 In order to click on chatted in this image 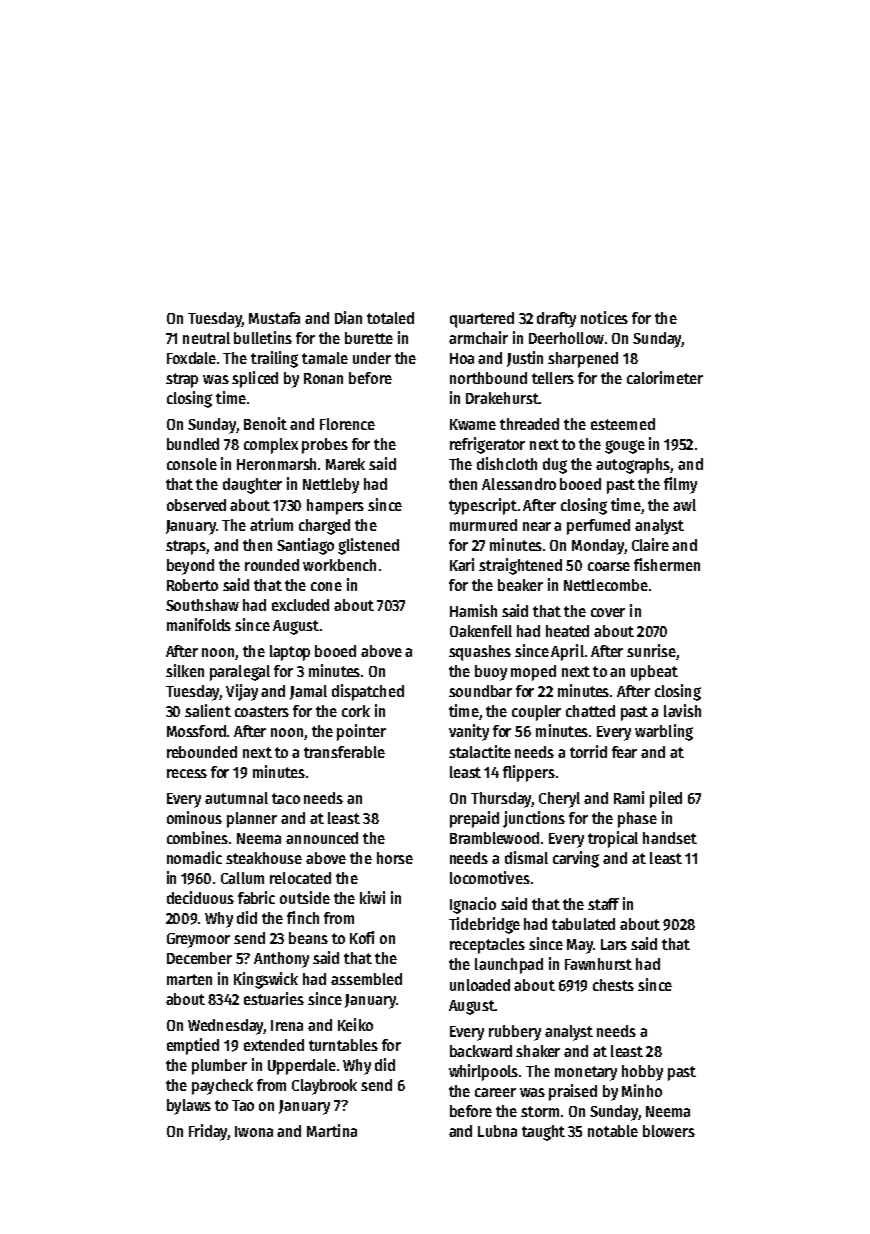, I will do `click(590, 711)`.
